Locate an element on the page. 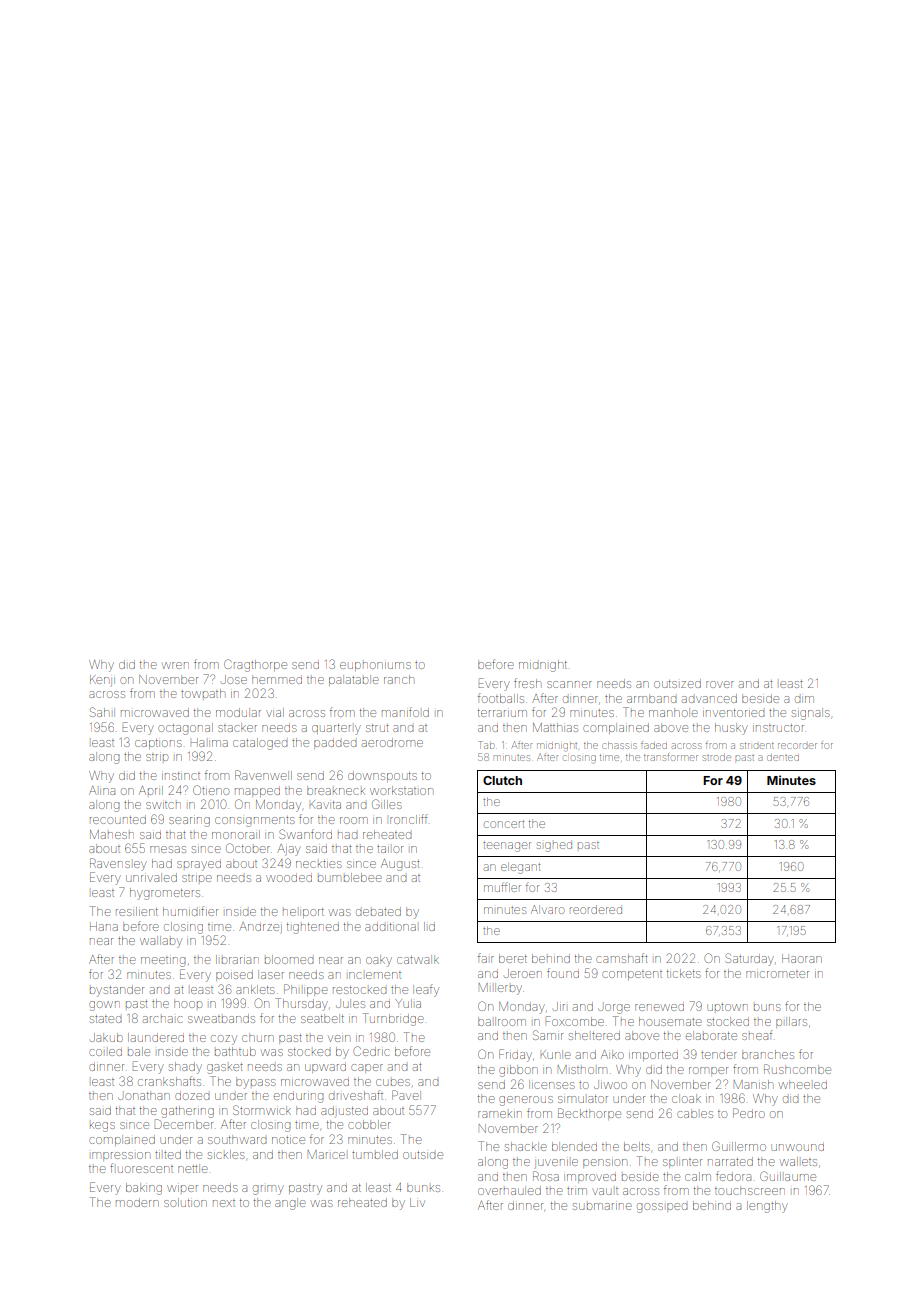 The height and width of the document is (1308, 924). humidifier is located at coordinates (190, 911).
